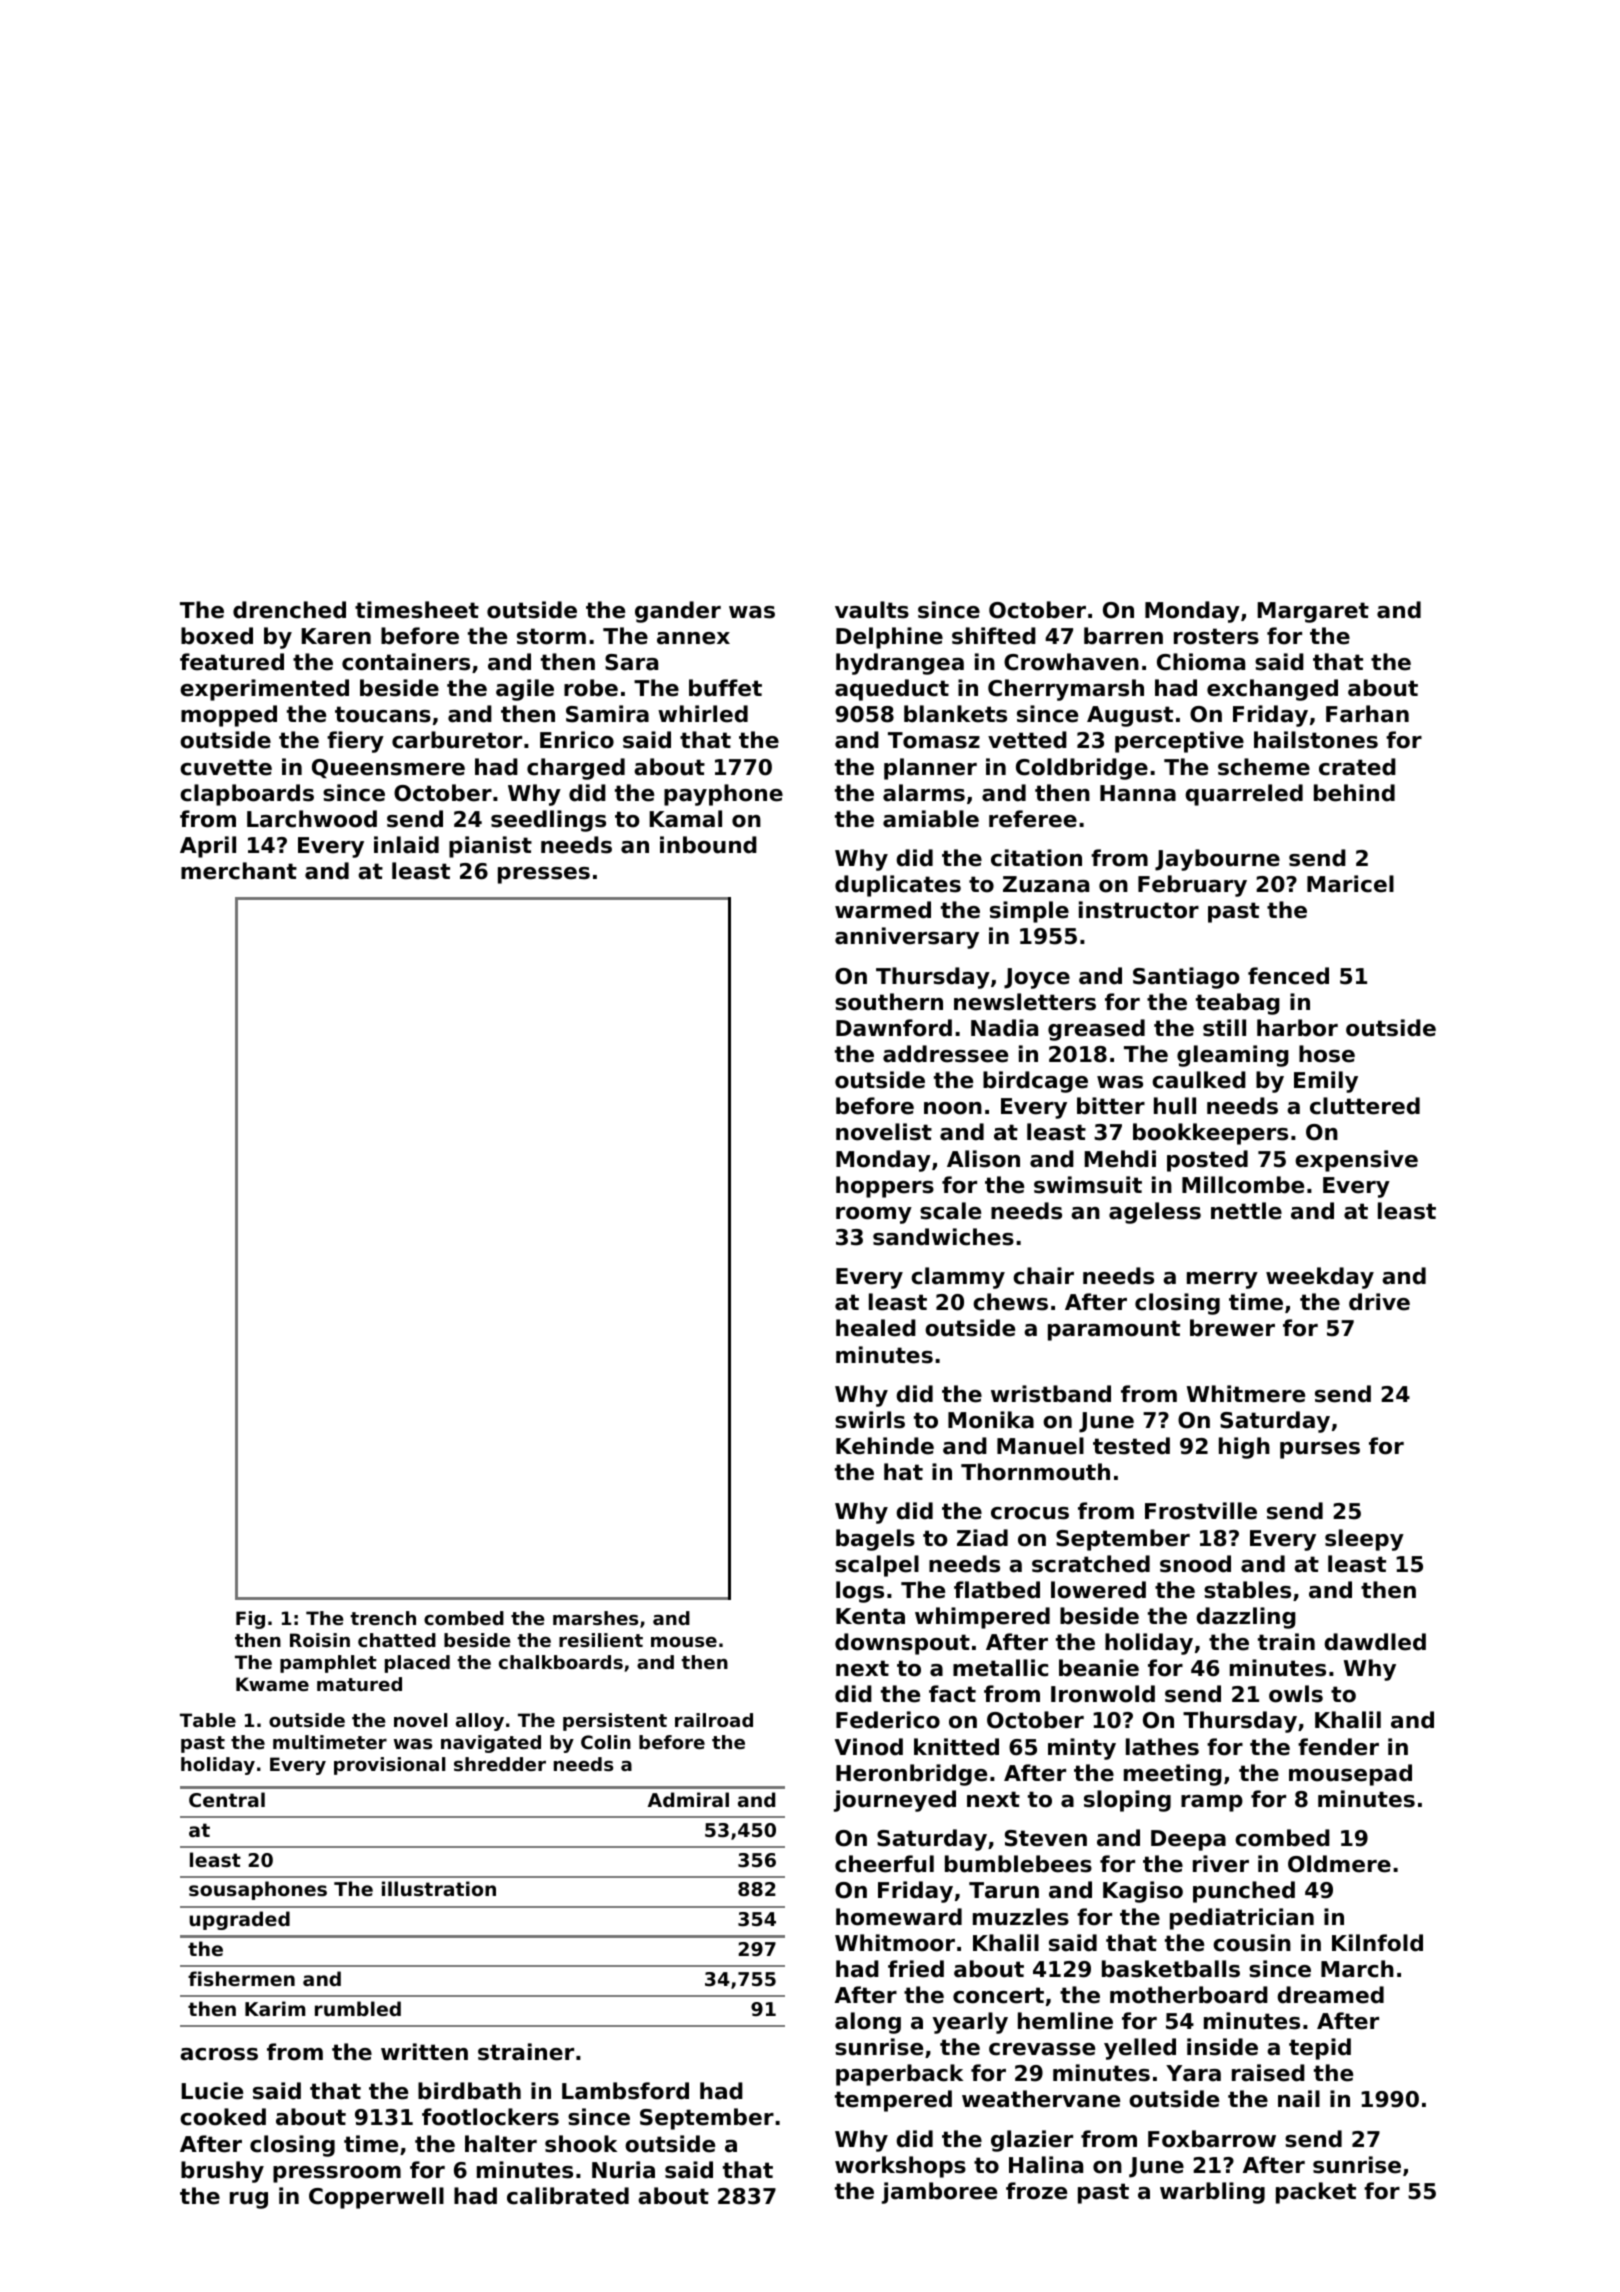  I want to click on owls, so click(1296, 1694).
